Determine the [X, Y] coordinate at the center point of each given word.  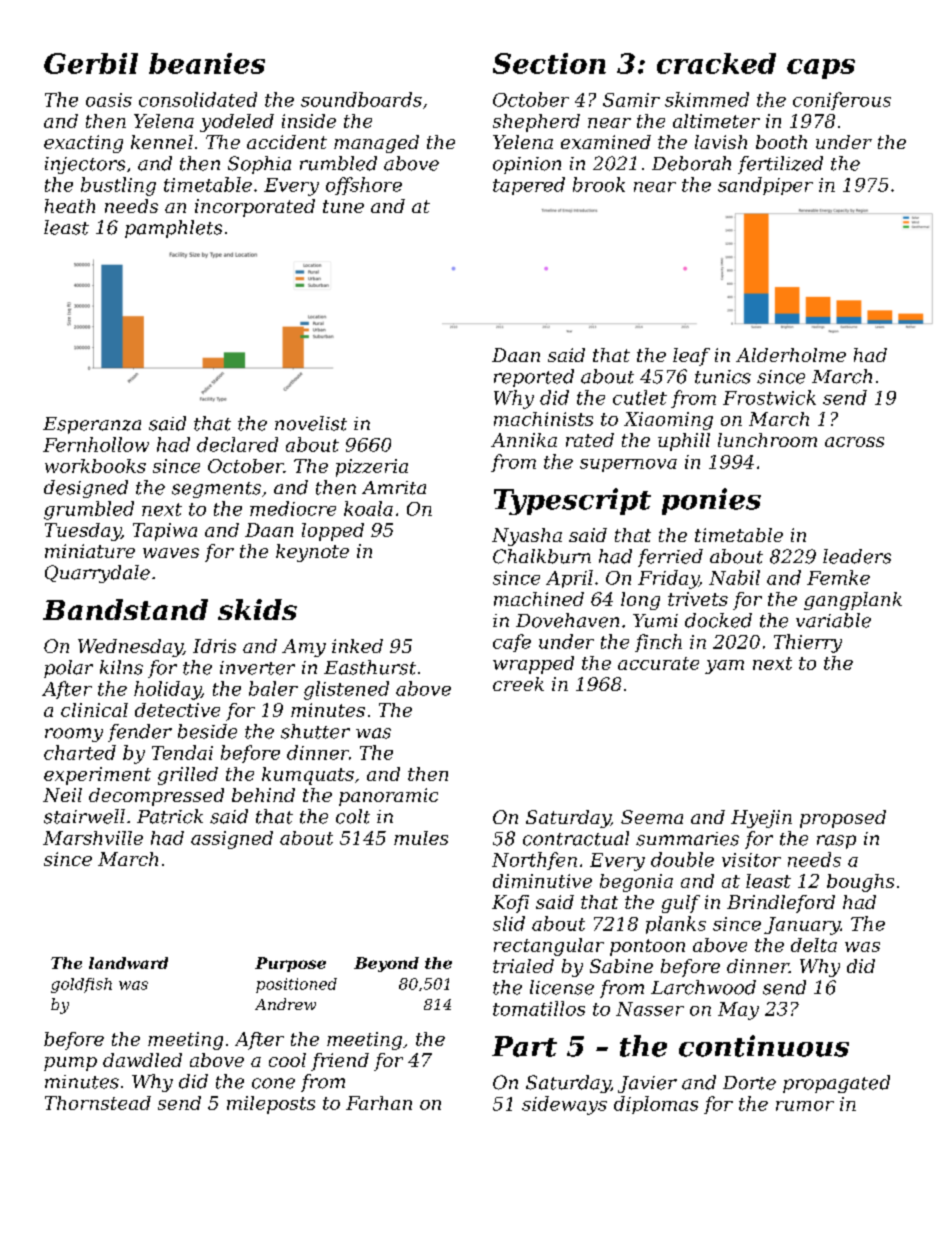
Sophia [259, 165]
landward [128, 963]
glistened [346, 690]
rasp [836, 842]
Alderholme [791, 355]
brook [599, 184]
